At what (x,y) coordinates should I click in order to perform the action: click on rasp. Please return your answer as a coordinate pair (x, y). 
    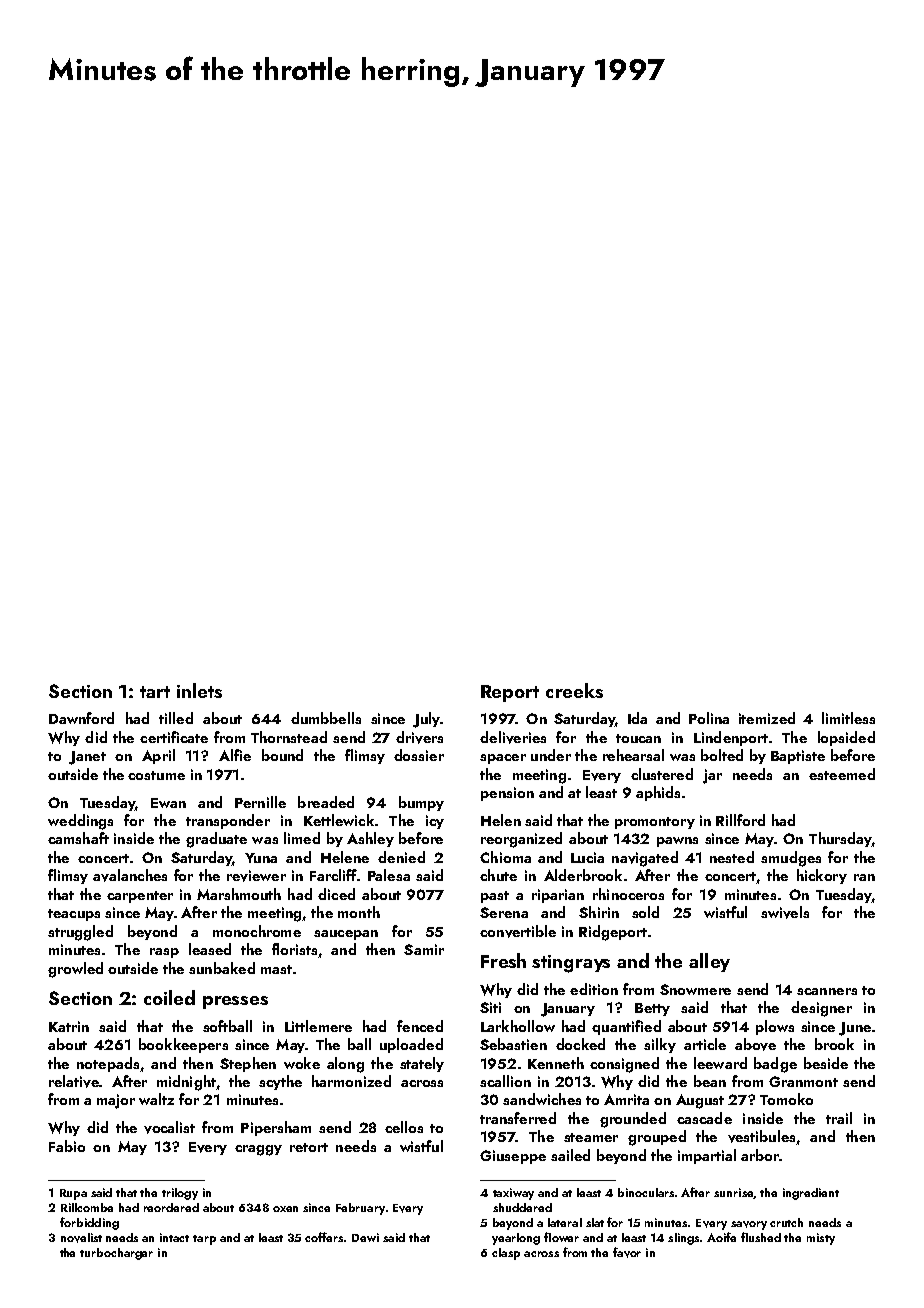
    Looking at the image, I should click on (164, 953).
